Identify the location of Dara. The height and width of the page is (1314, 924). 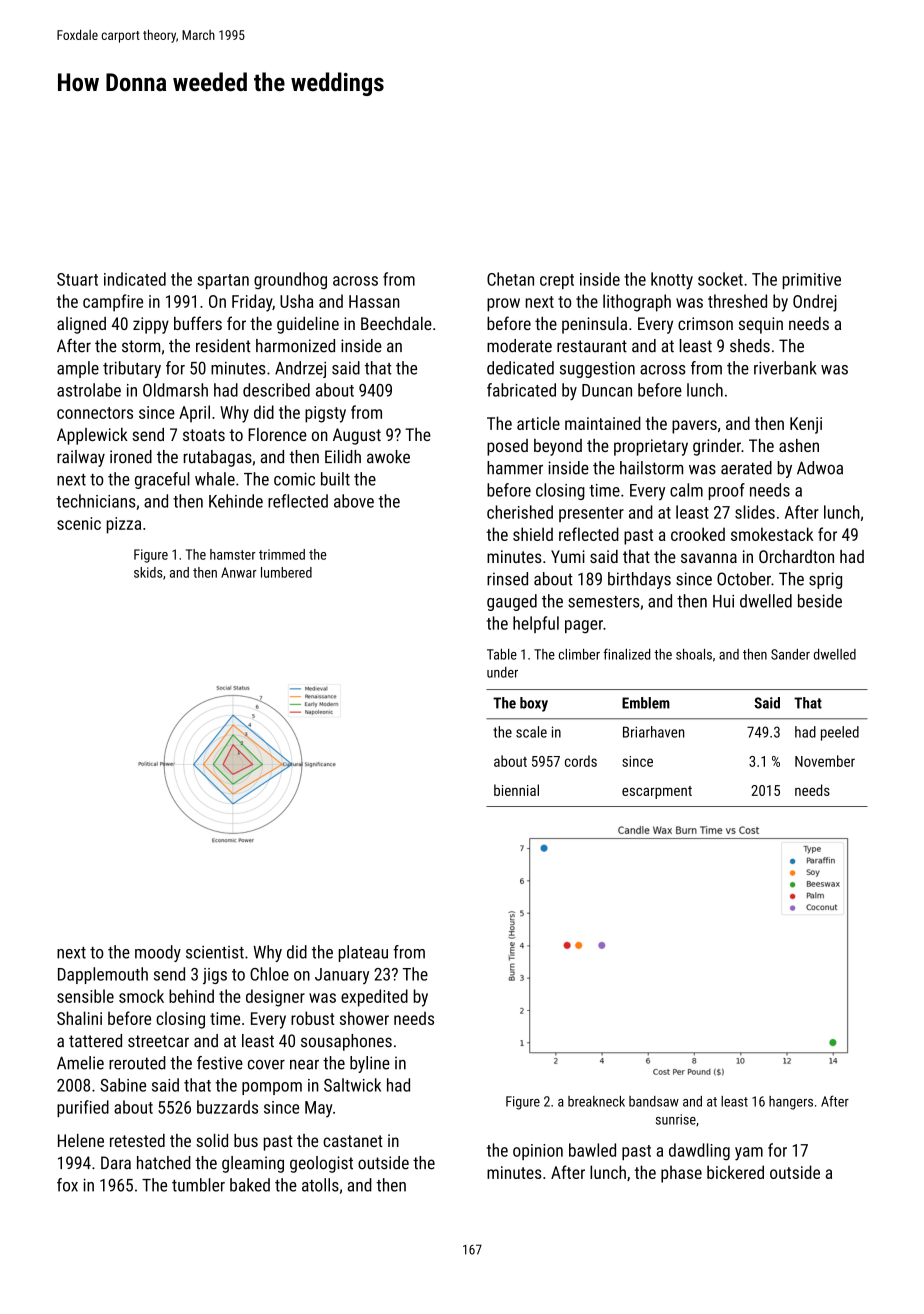
(116, 1163).
